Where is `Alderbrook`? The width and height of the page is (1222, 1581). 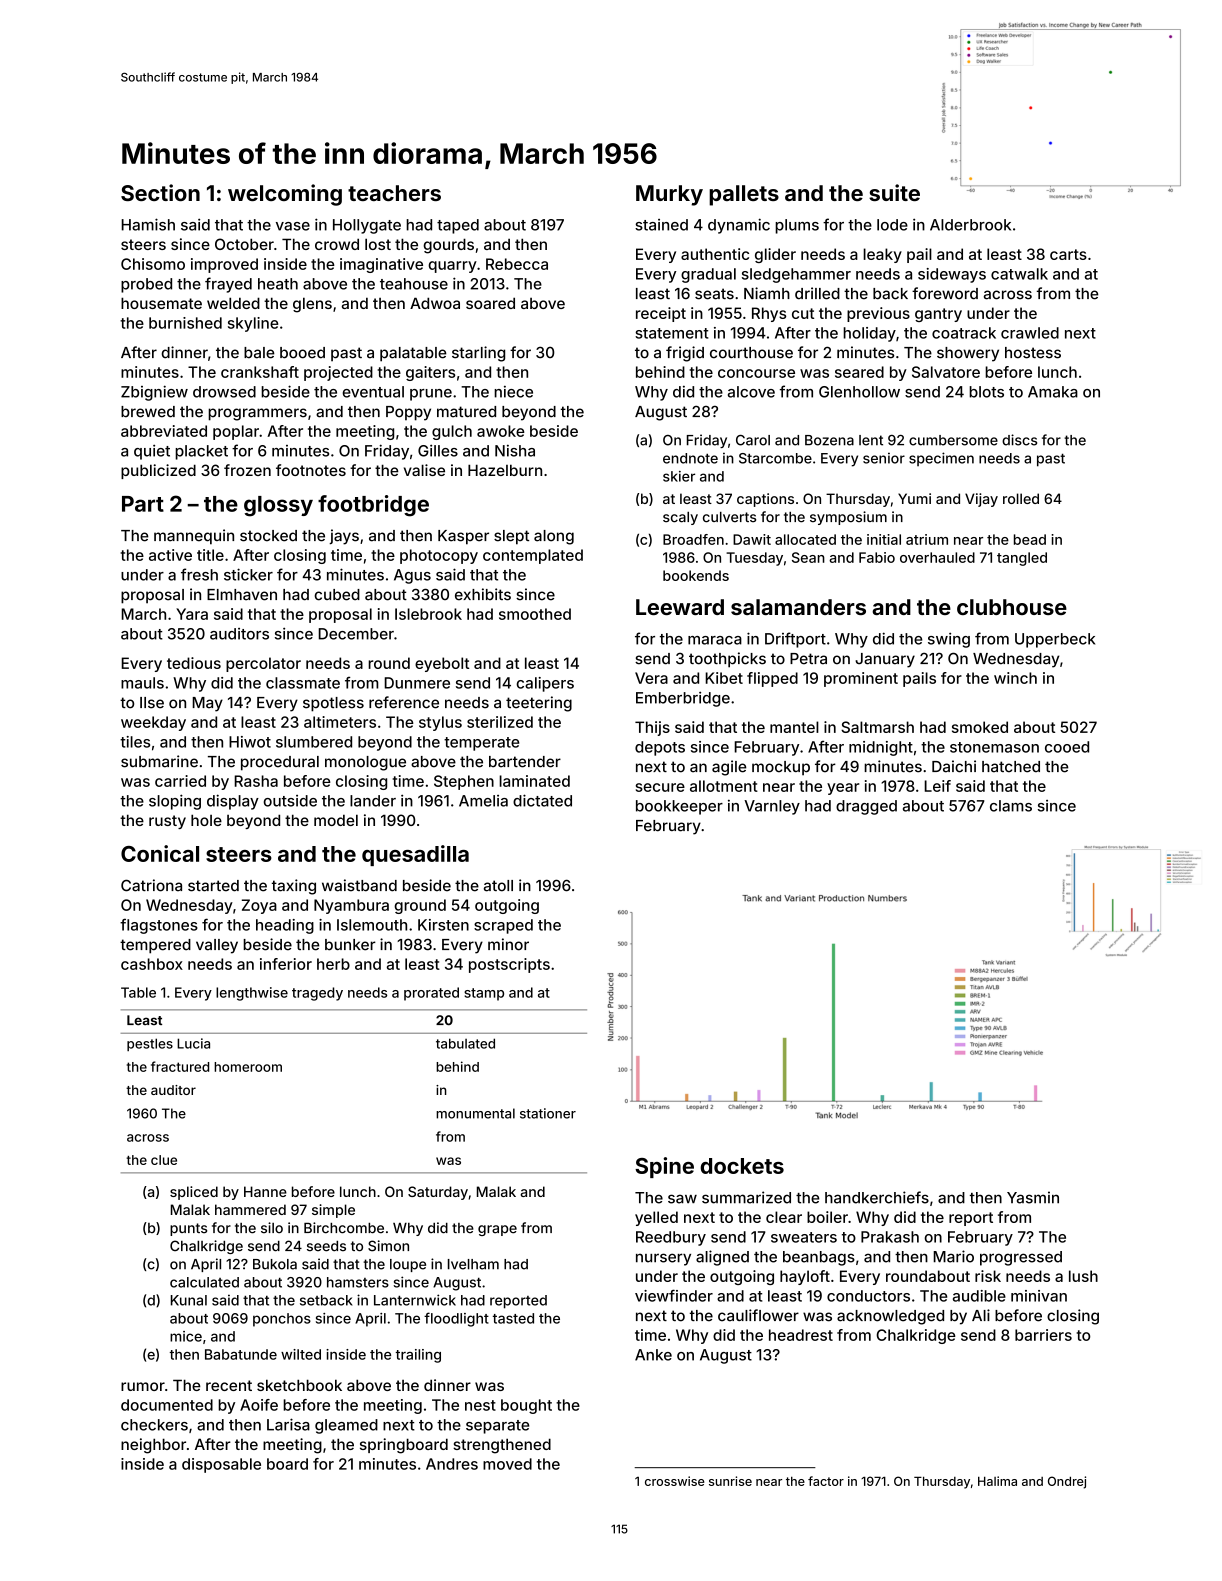 Alderbrook is located at coordinates (970, 225).
